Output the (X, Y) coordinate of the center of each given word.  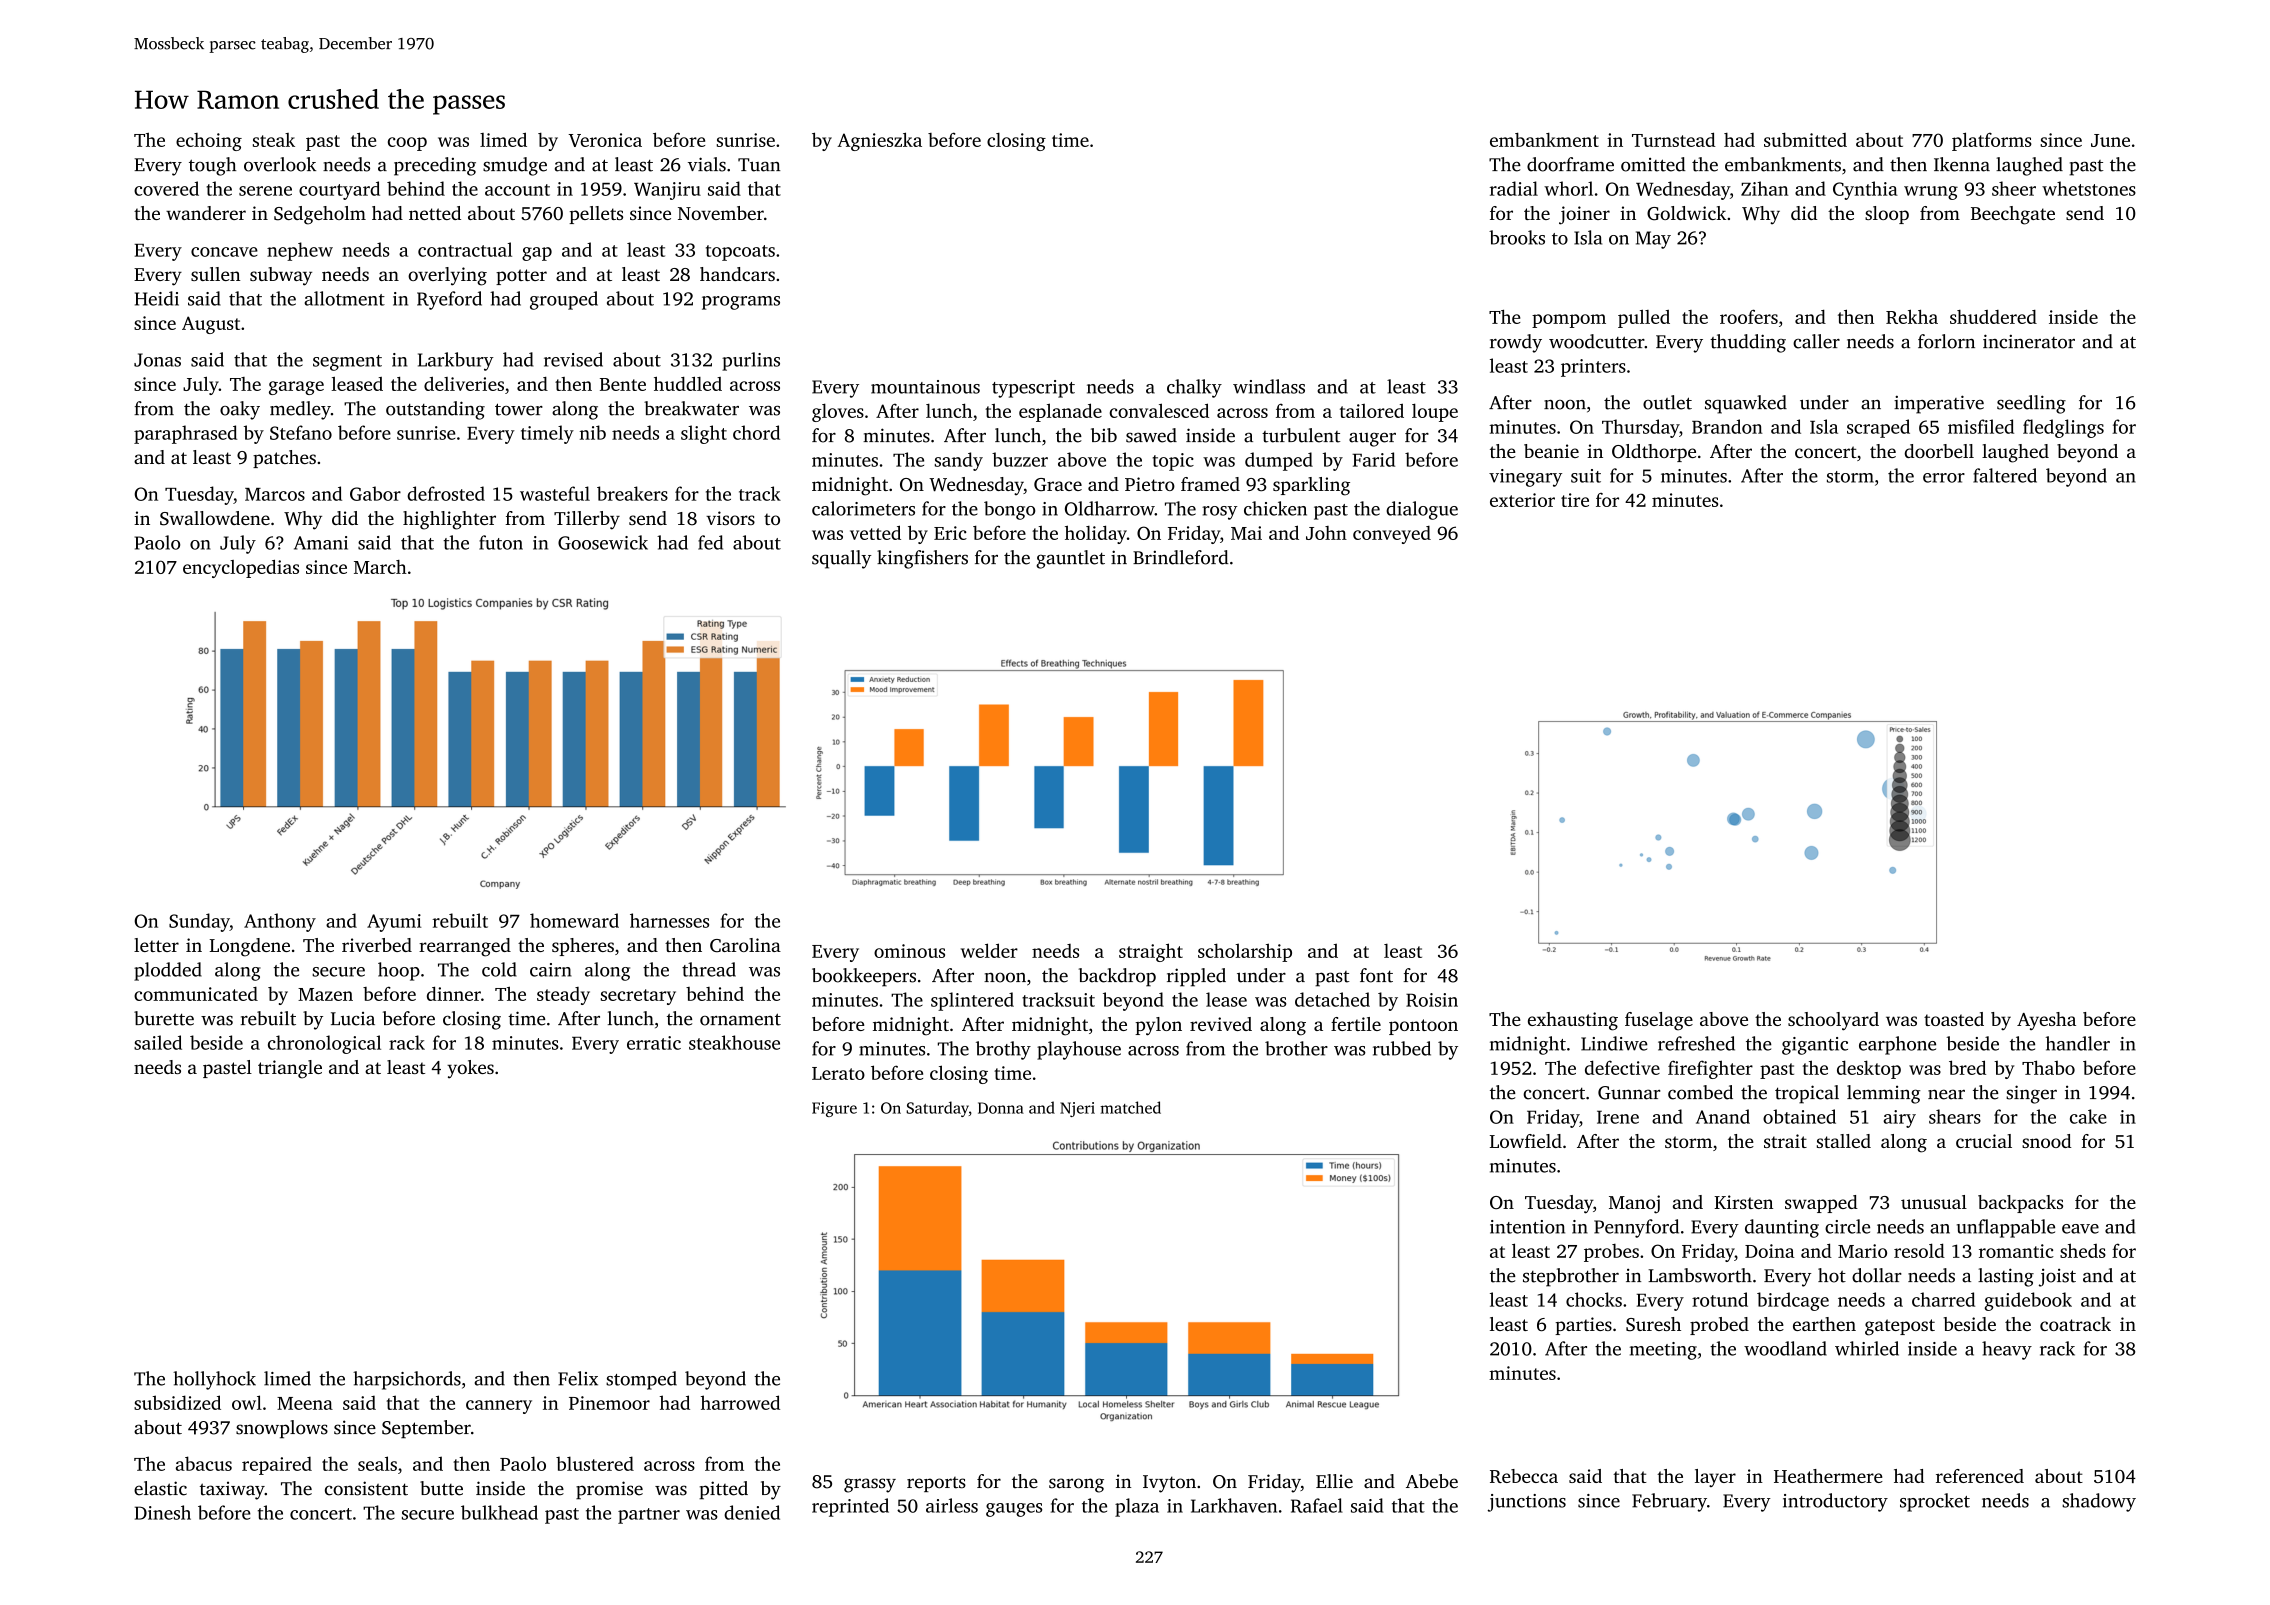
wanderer (206, 213)
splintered (972, 1001)
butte (441, 1488)
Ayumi (394, 923)
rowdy (1516, 343)
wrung (1931, 193)
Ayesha (2046, 1021)
